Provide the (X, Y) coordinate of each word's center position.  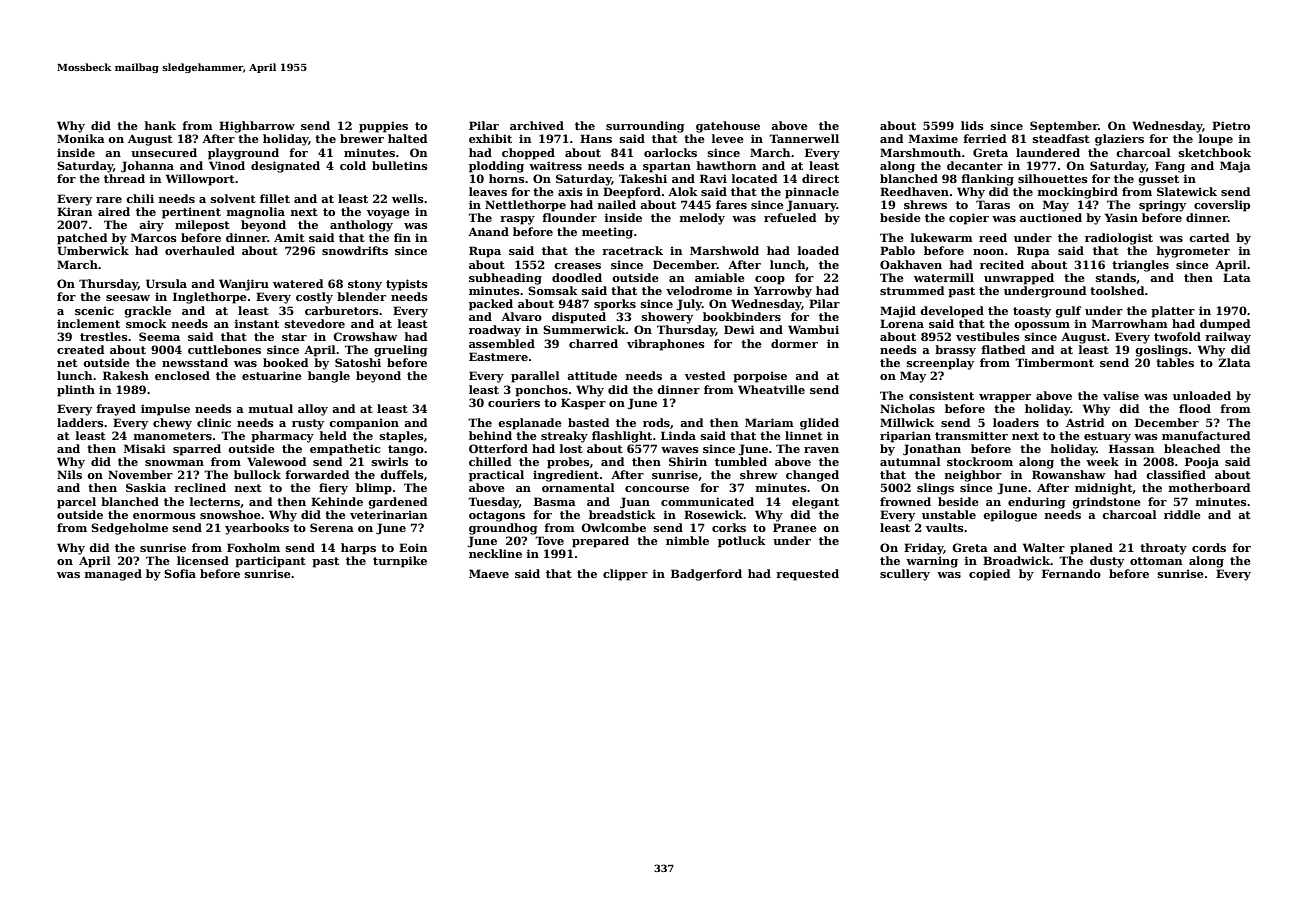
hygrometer (1193, 252)
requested (807, 575)
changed (812, 476)
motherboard (1209, 487)
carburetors (342, 310)
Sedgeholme (129, 529)
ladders (80, 422)
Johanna (147, 167)
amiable (720, 277)
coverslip (1222, 206)
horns (507, 178)
